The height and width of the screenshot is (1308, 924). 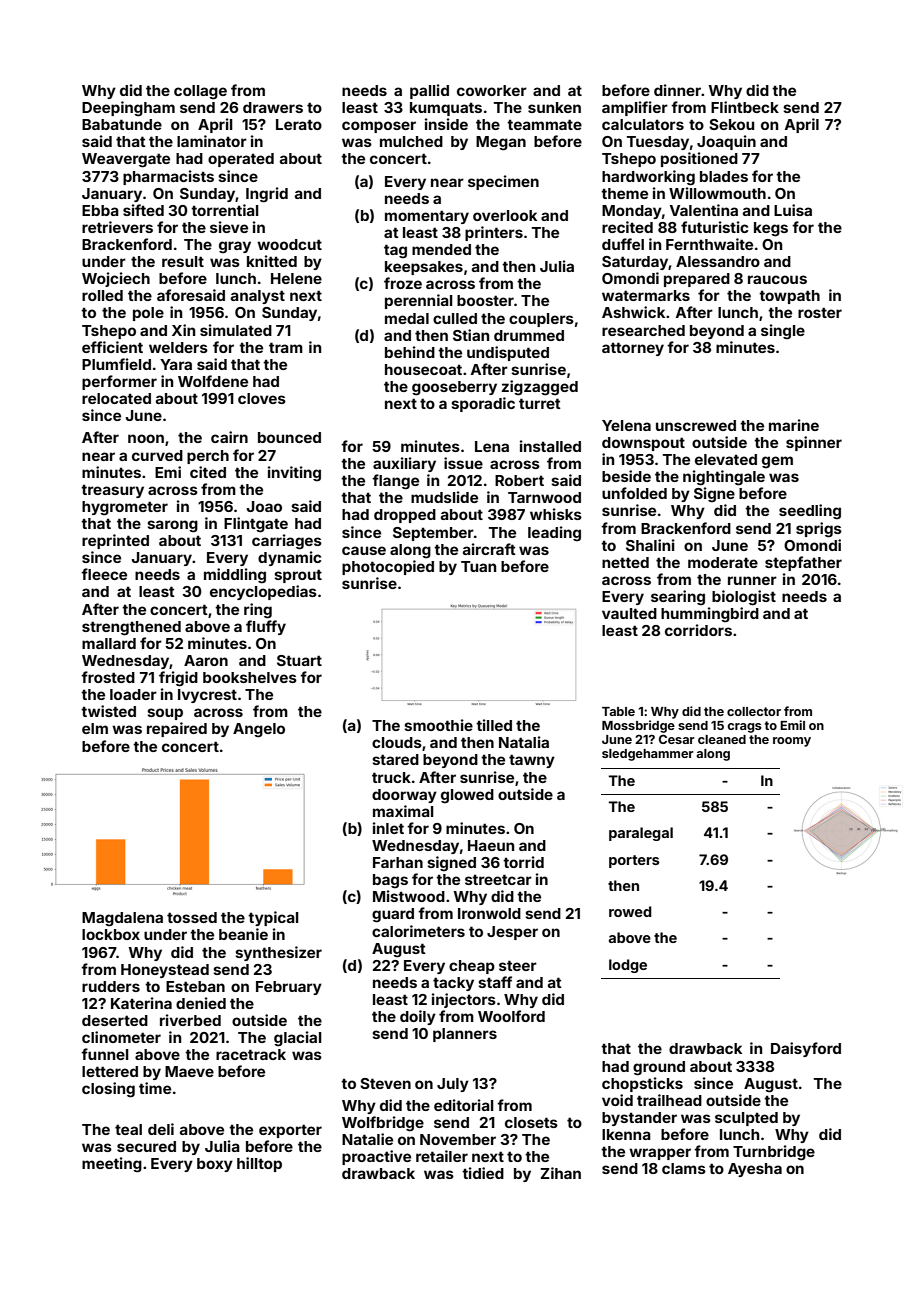 What do you see at coordinates (677, 90) in the screenshot?
I see `dinner` at bounding box center [677, 90].
